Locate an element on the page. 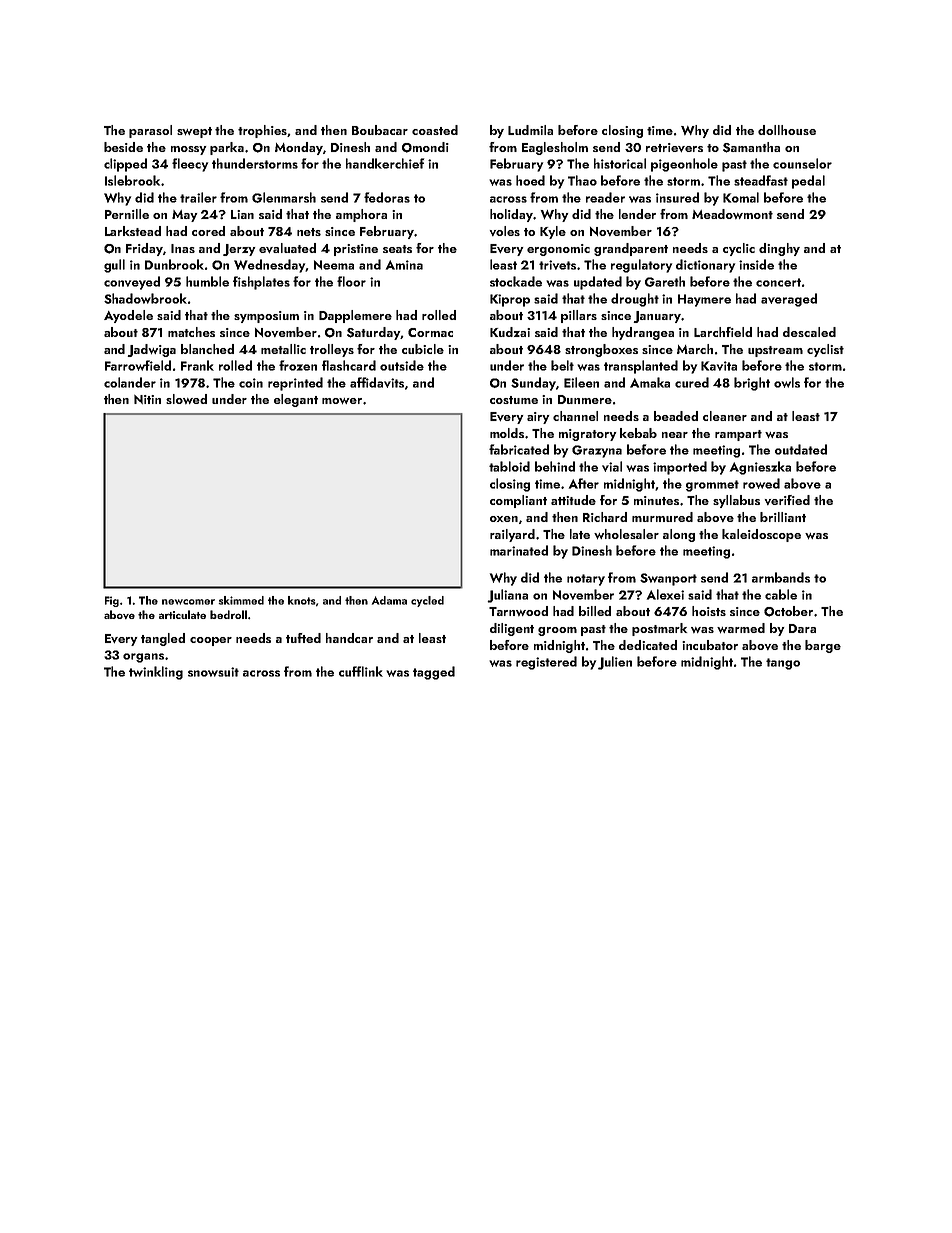 Image resolution: width=952 pixels, height=1233 pixels. affidavits is located at coordinates (377, 382).
